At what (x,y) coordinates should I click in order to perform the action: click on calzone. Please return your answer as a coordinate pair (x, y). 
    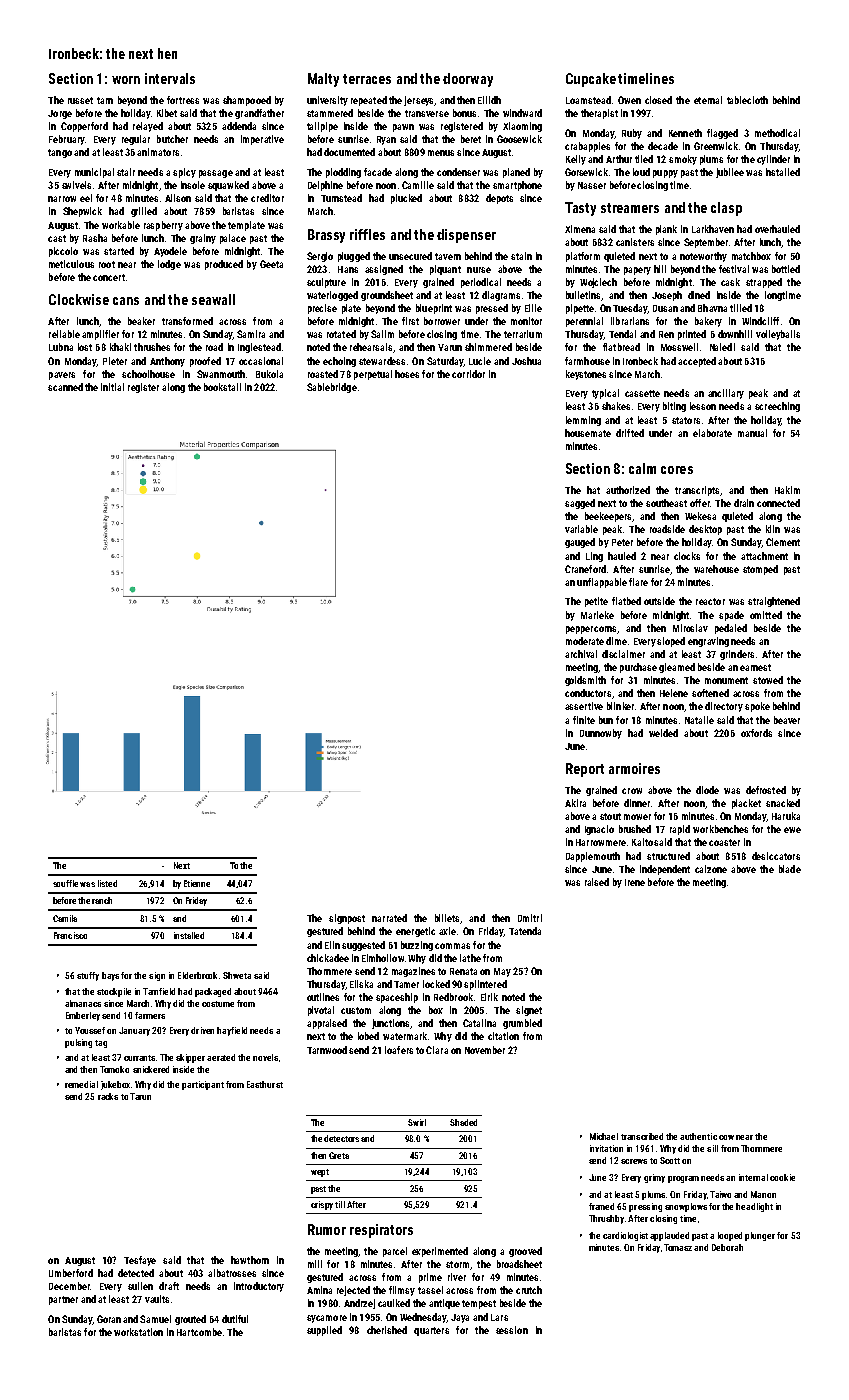
    Looking at the image, I should click on (711, 869).
